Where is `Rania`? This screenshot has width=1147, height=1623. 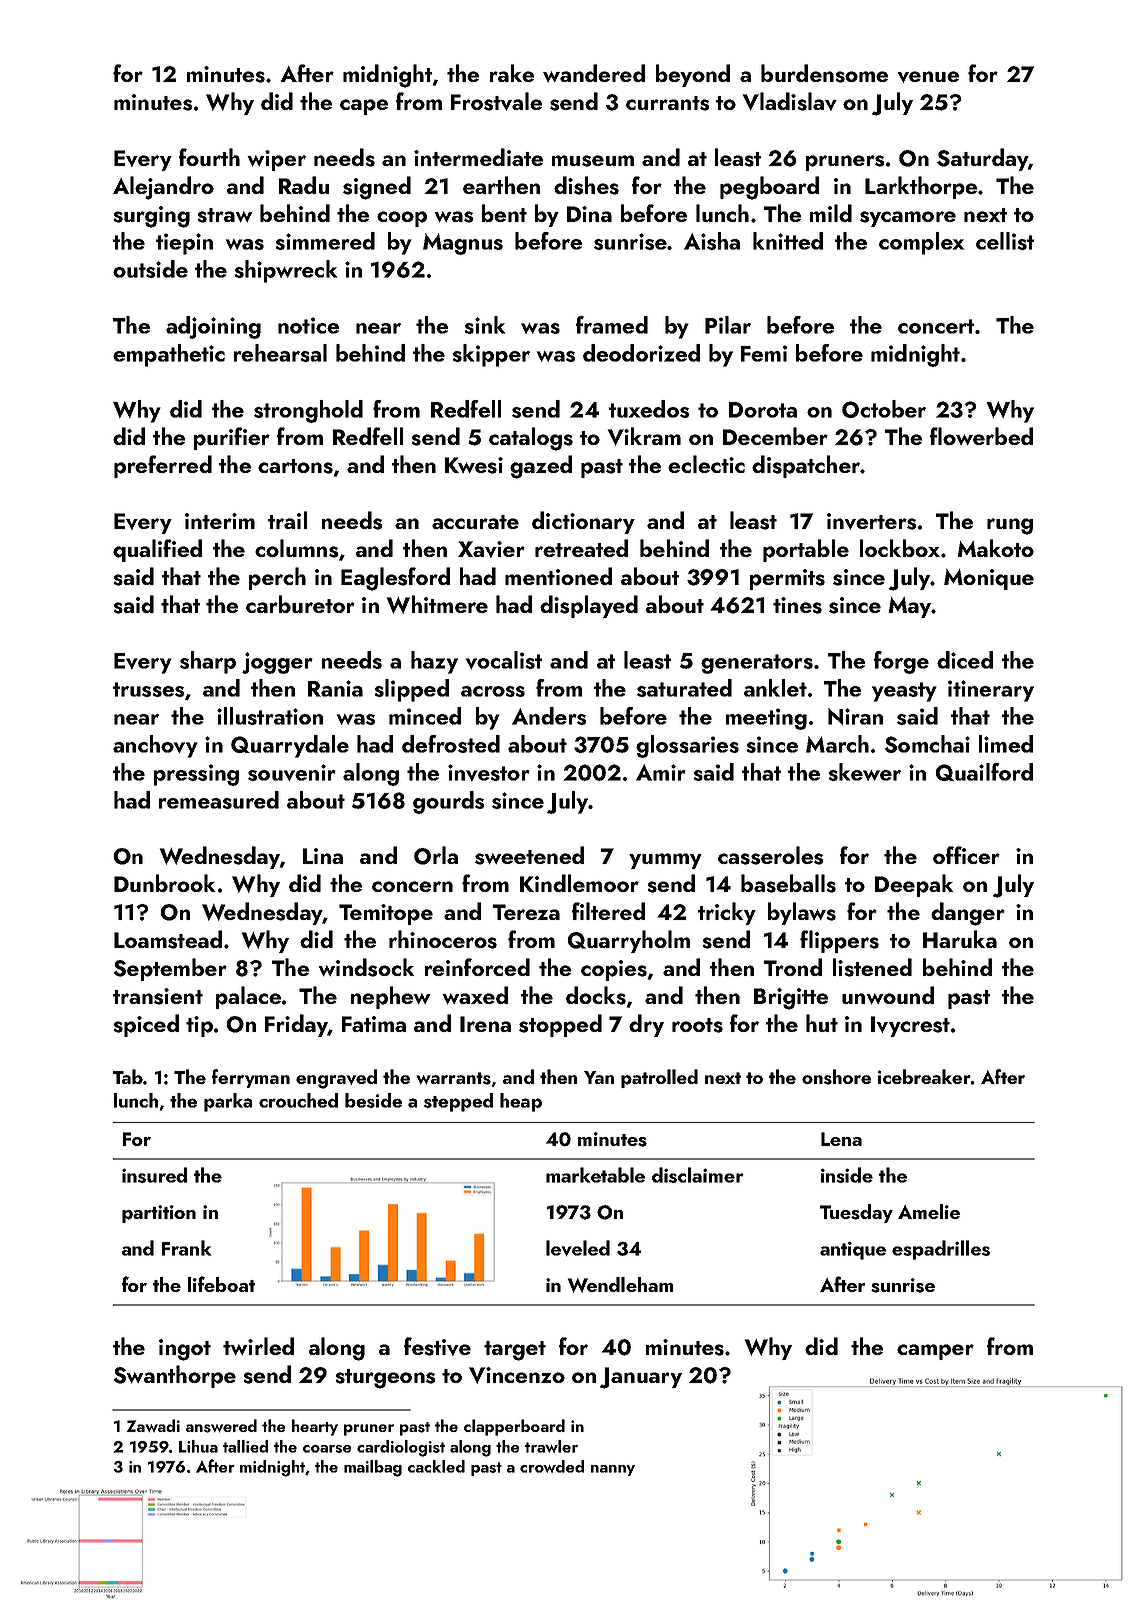
Rania is located at coordinates (335, 688).
